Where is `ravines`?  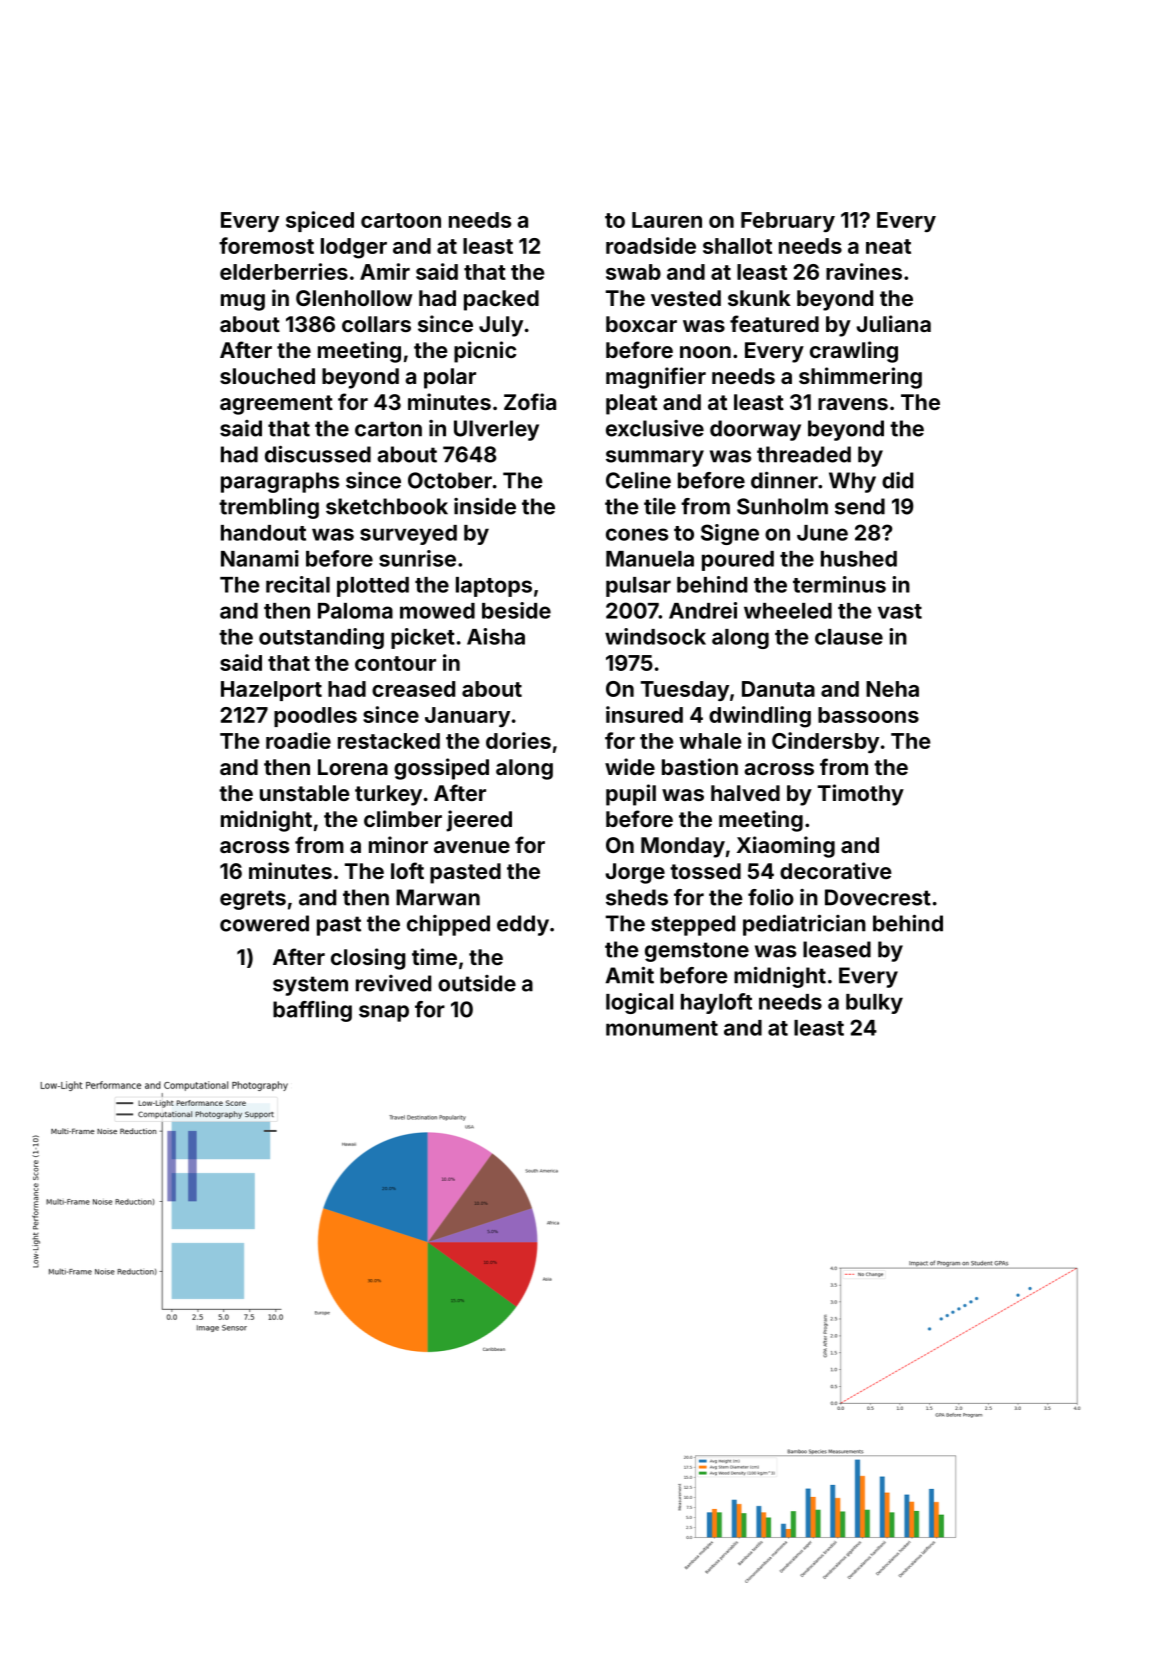
ravines is located at coordinates (864, 271).
